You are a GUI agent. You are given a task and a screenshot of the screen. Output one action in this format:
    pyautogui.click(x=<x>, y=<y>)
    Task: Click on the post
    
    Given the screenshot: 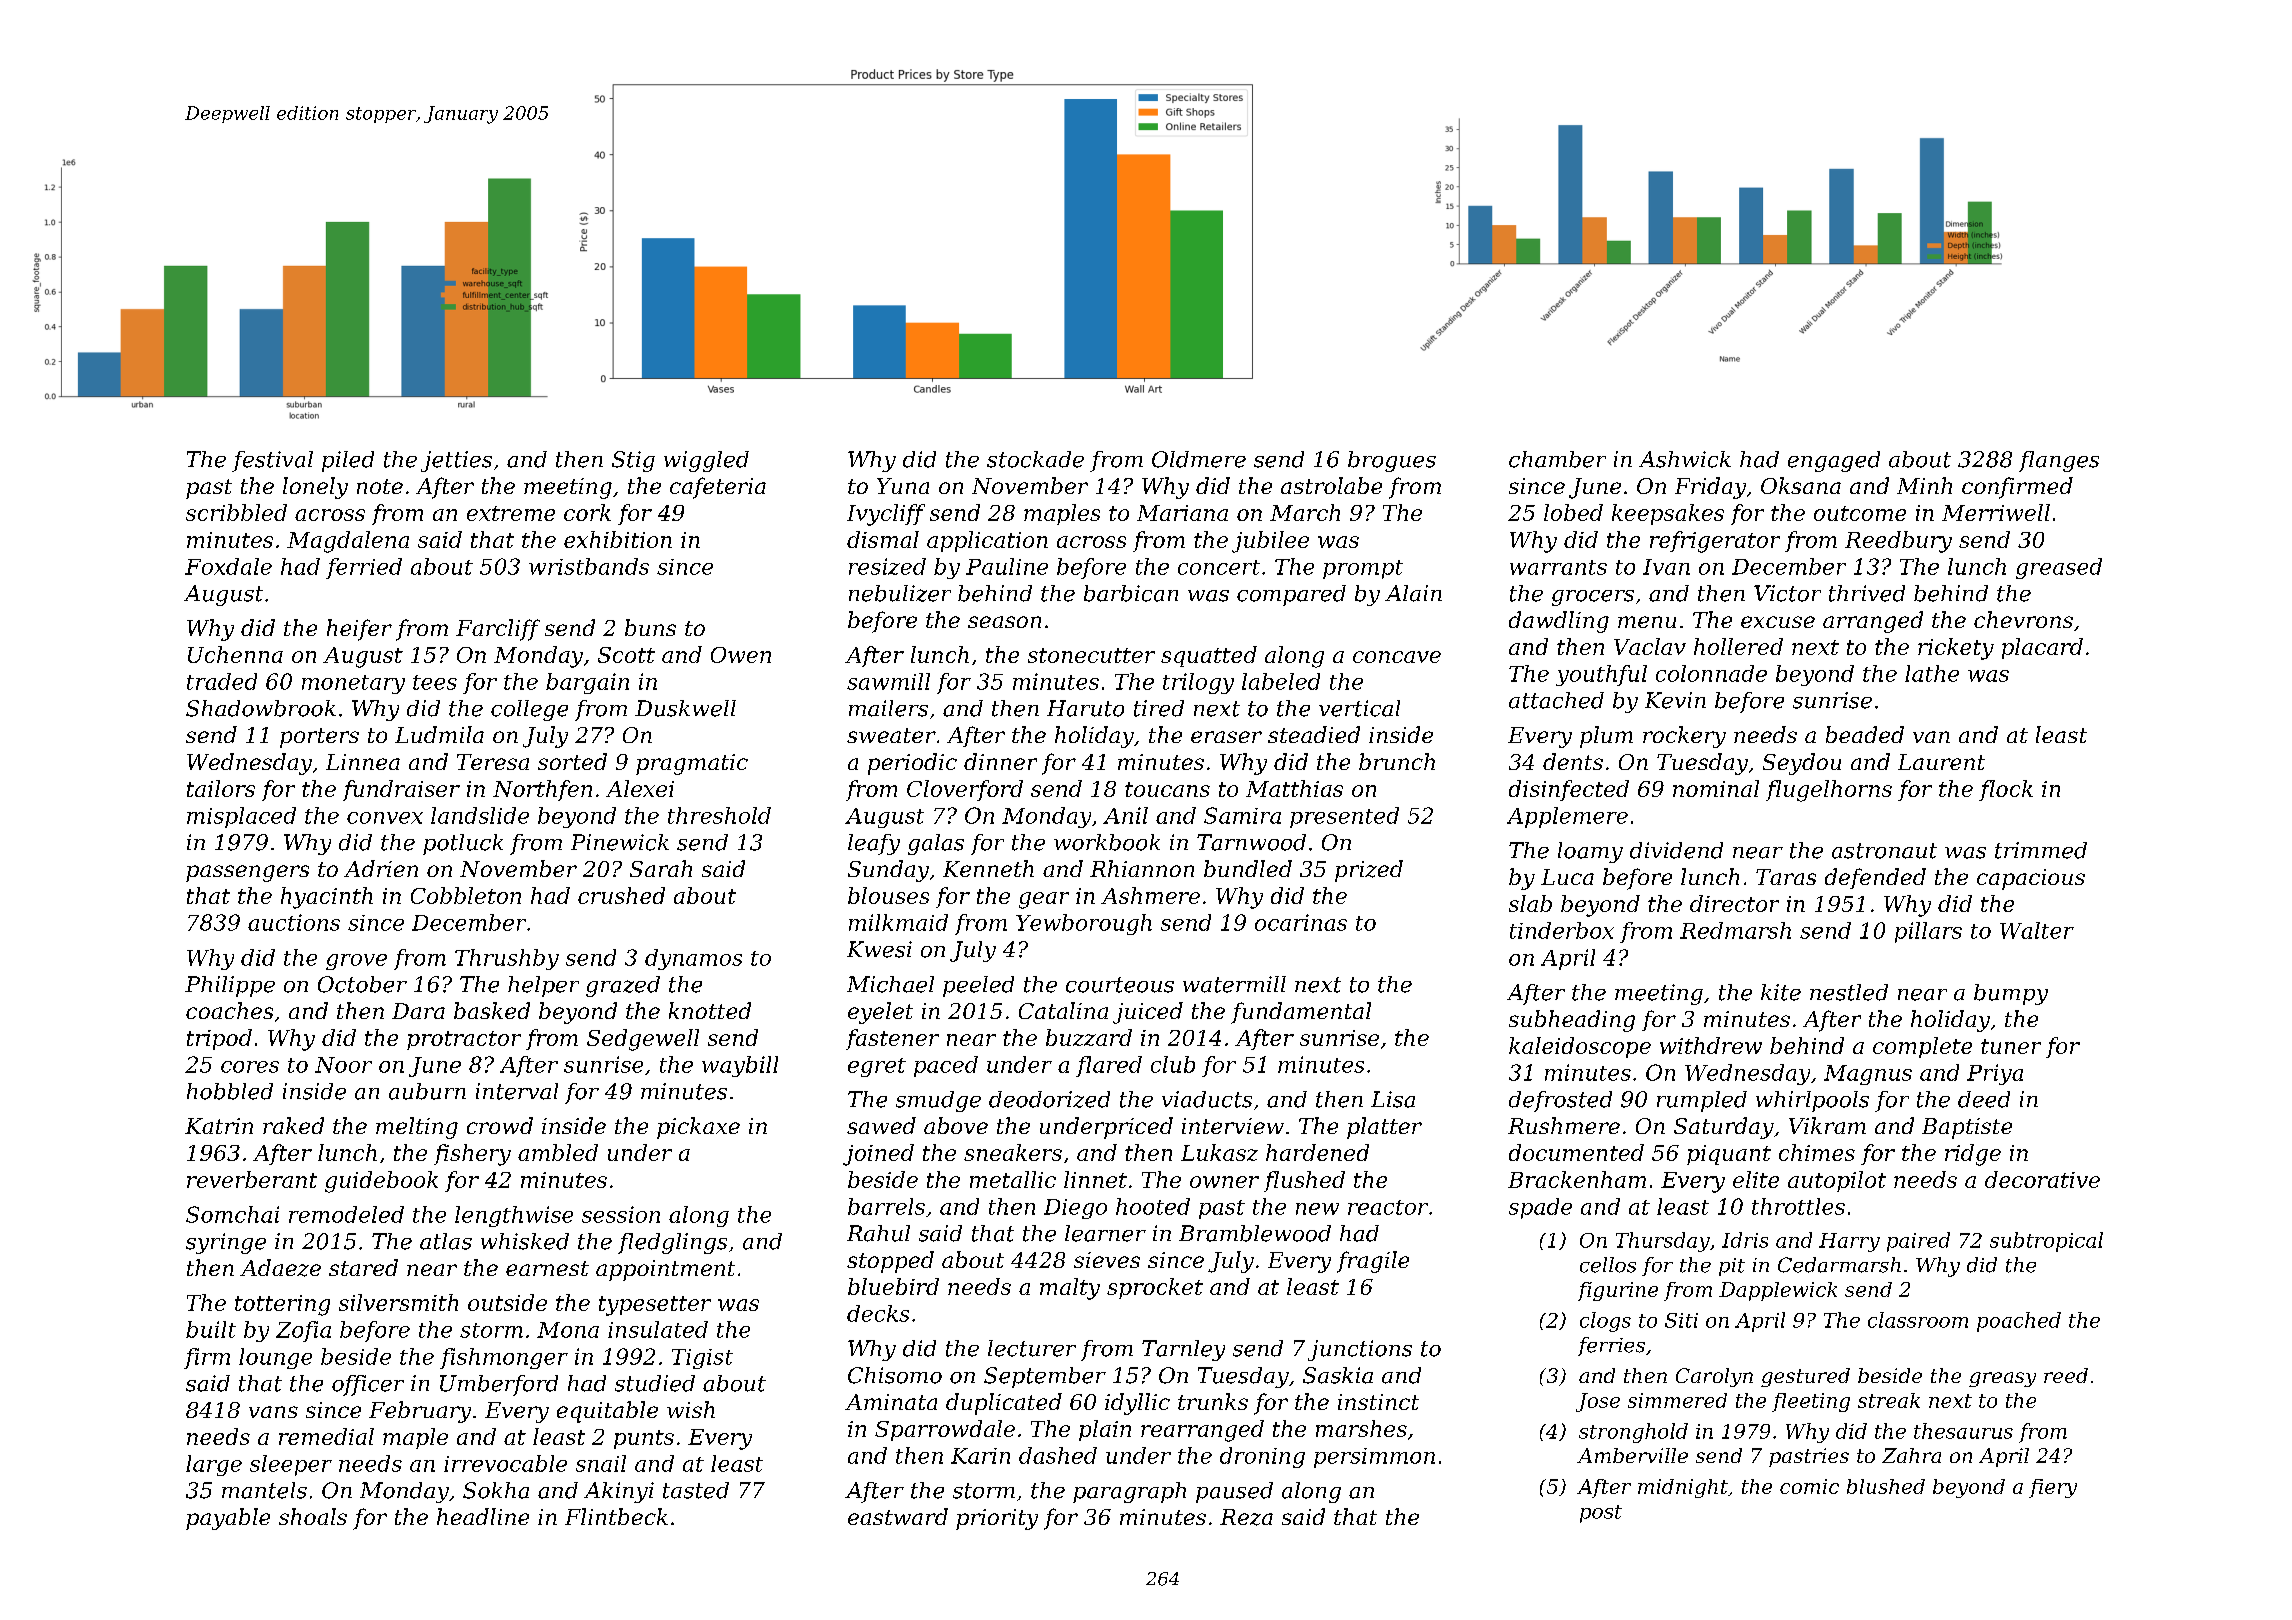 What is the action you would take?
    pyautogui.click(x=1601, y=1514)
